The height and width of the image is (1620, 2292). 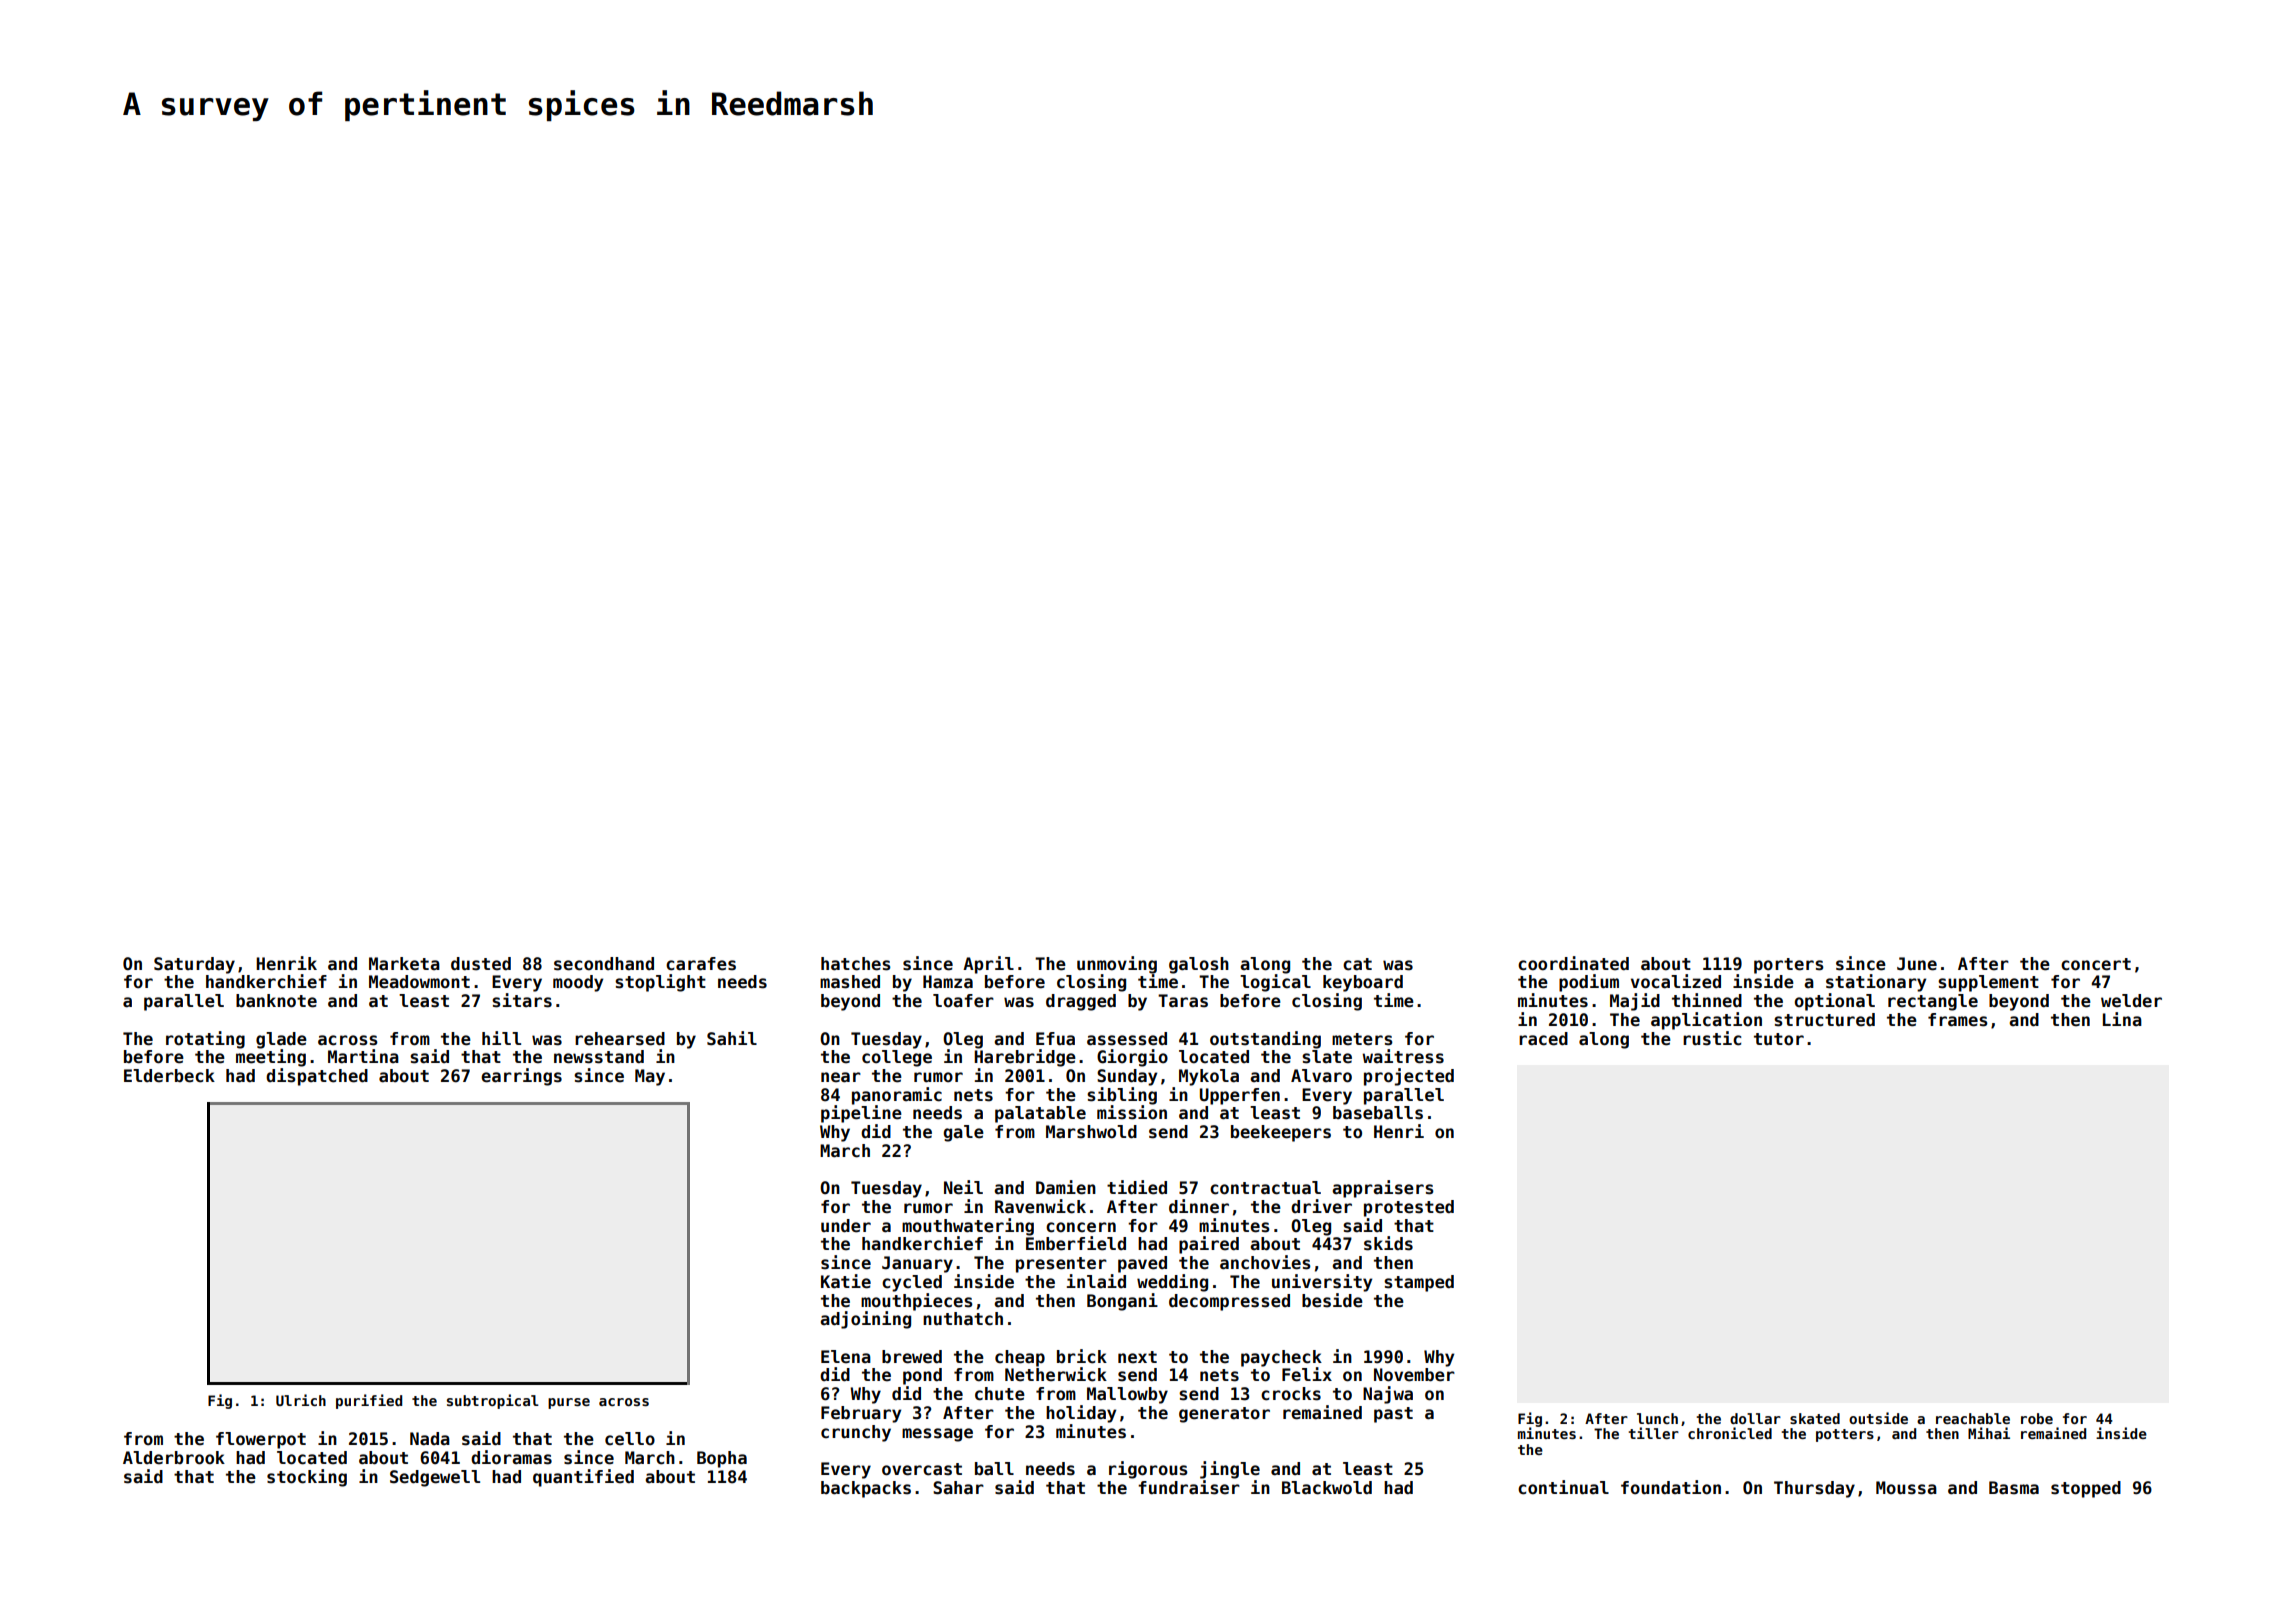 I want to click on adjoining, so click(x=865, y=1320).
